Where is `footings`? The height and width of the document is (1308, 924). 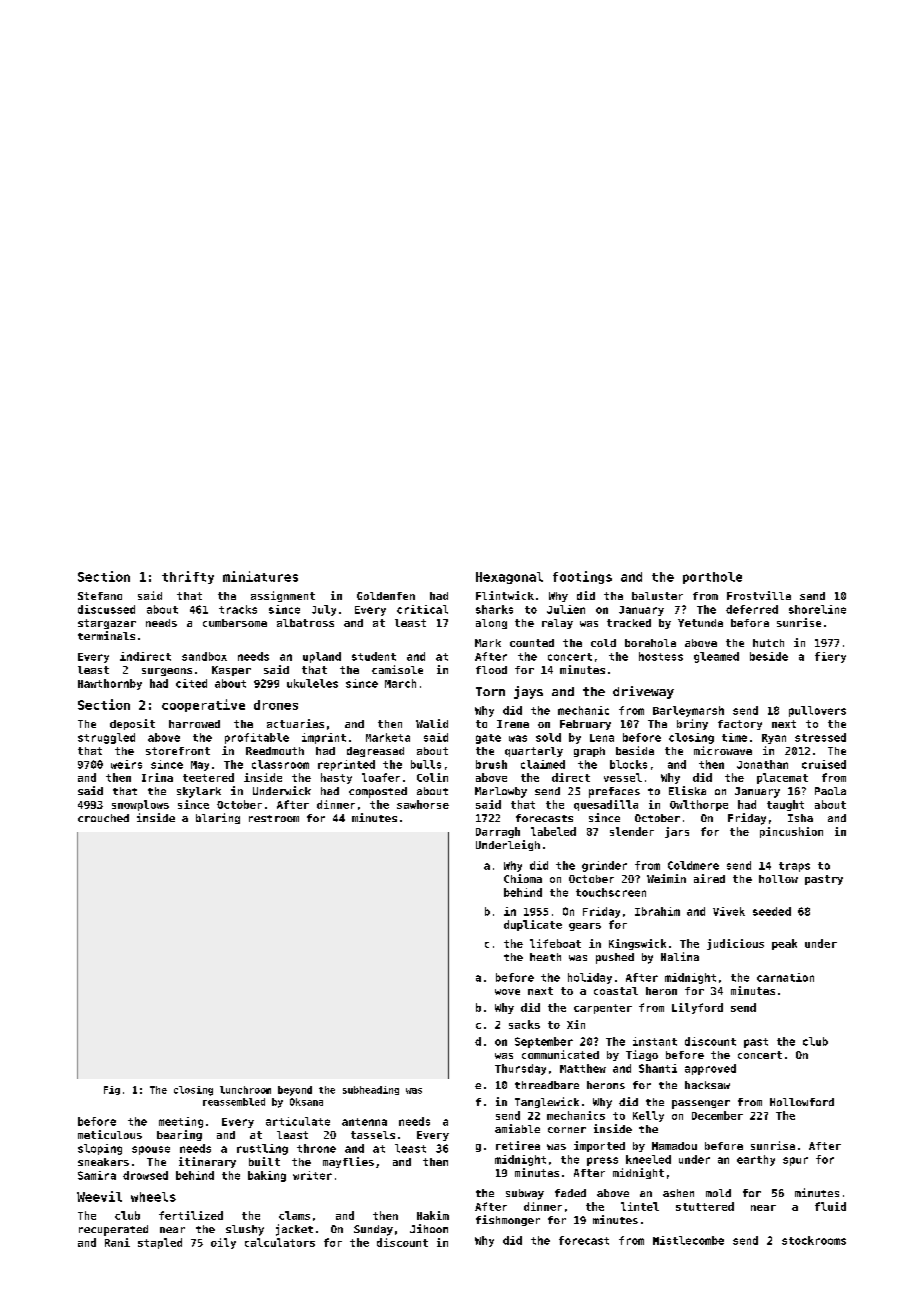
footings is located at coordinates (582, 577).
